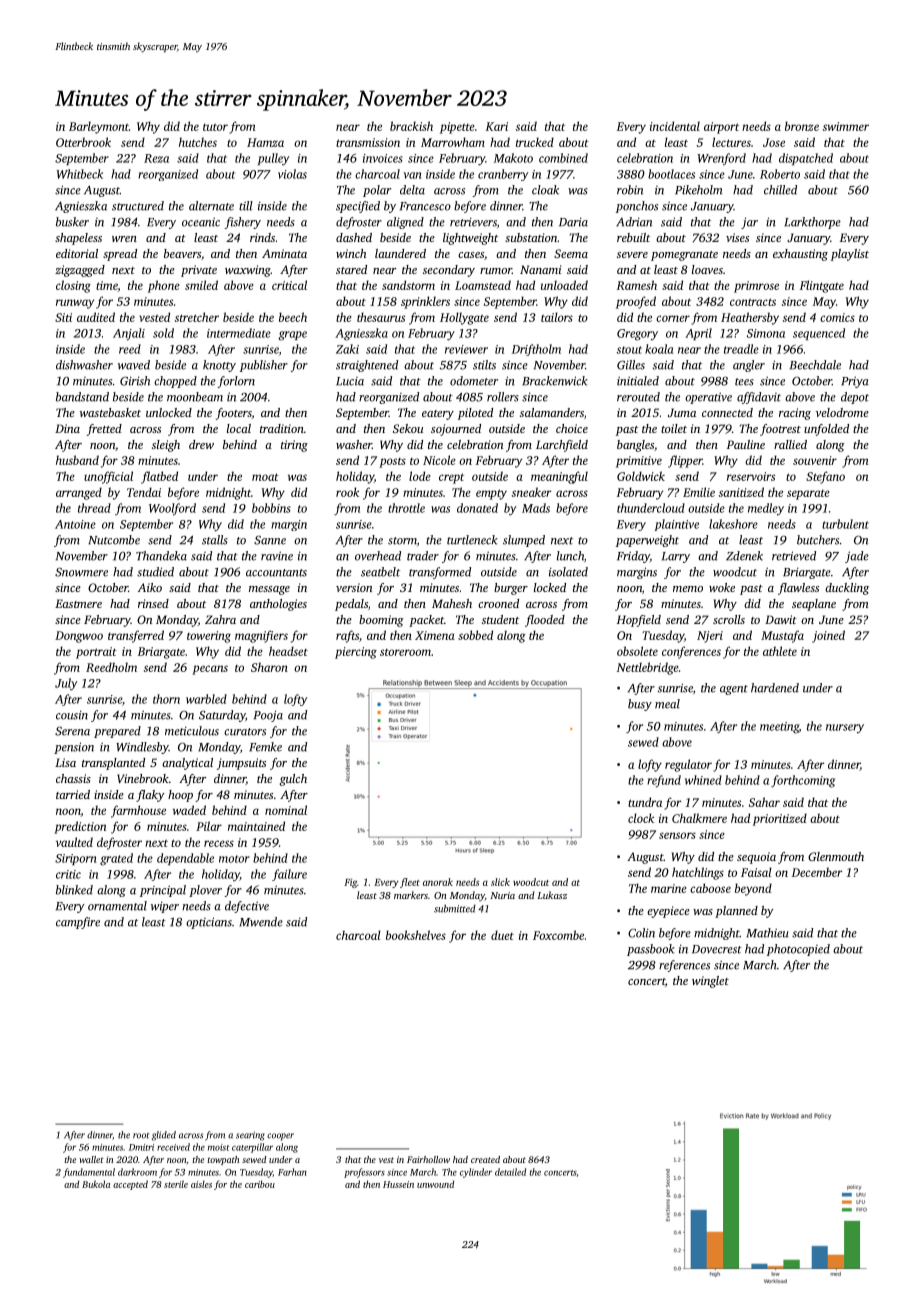  I want to click on duet, so click(502, 935).
